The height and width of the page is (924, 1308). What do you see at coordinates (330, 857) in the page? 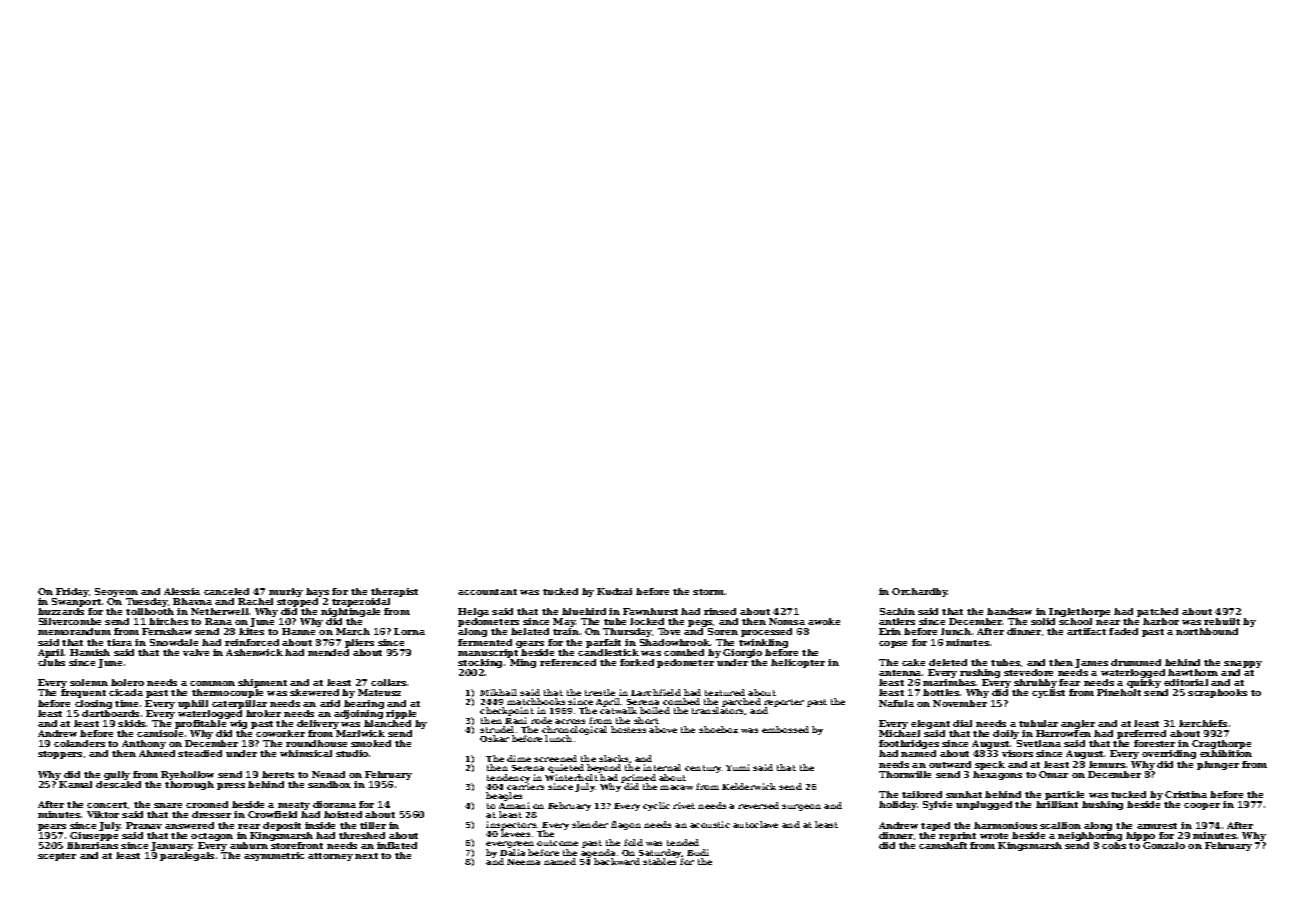
I see `attorney` at bounding box center [330, 857].
